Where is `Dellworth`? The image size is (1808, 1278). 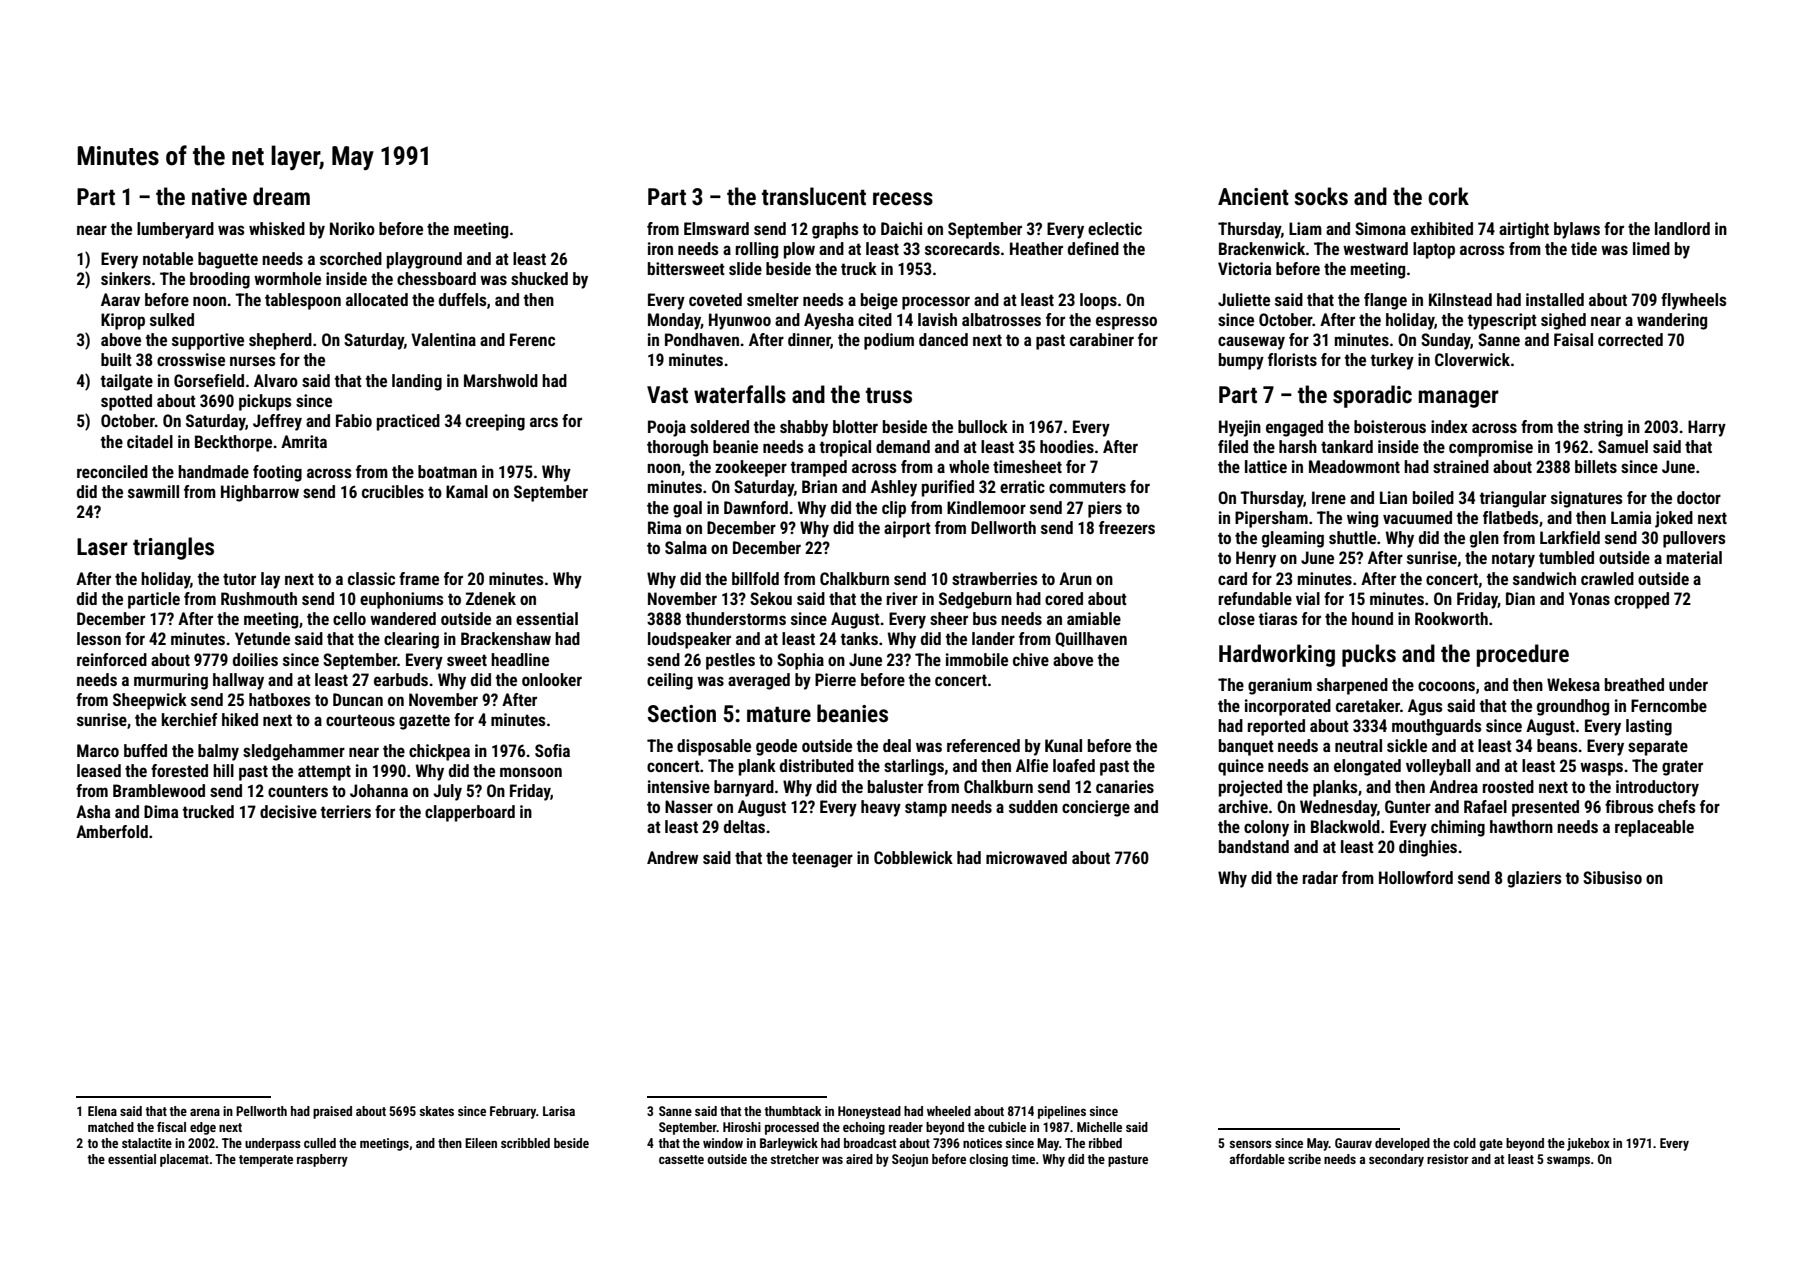 Dellworth is located at coordinates (1003, 527).
